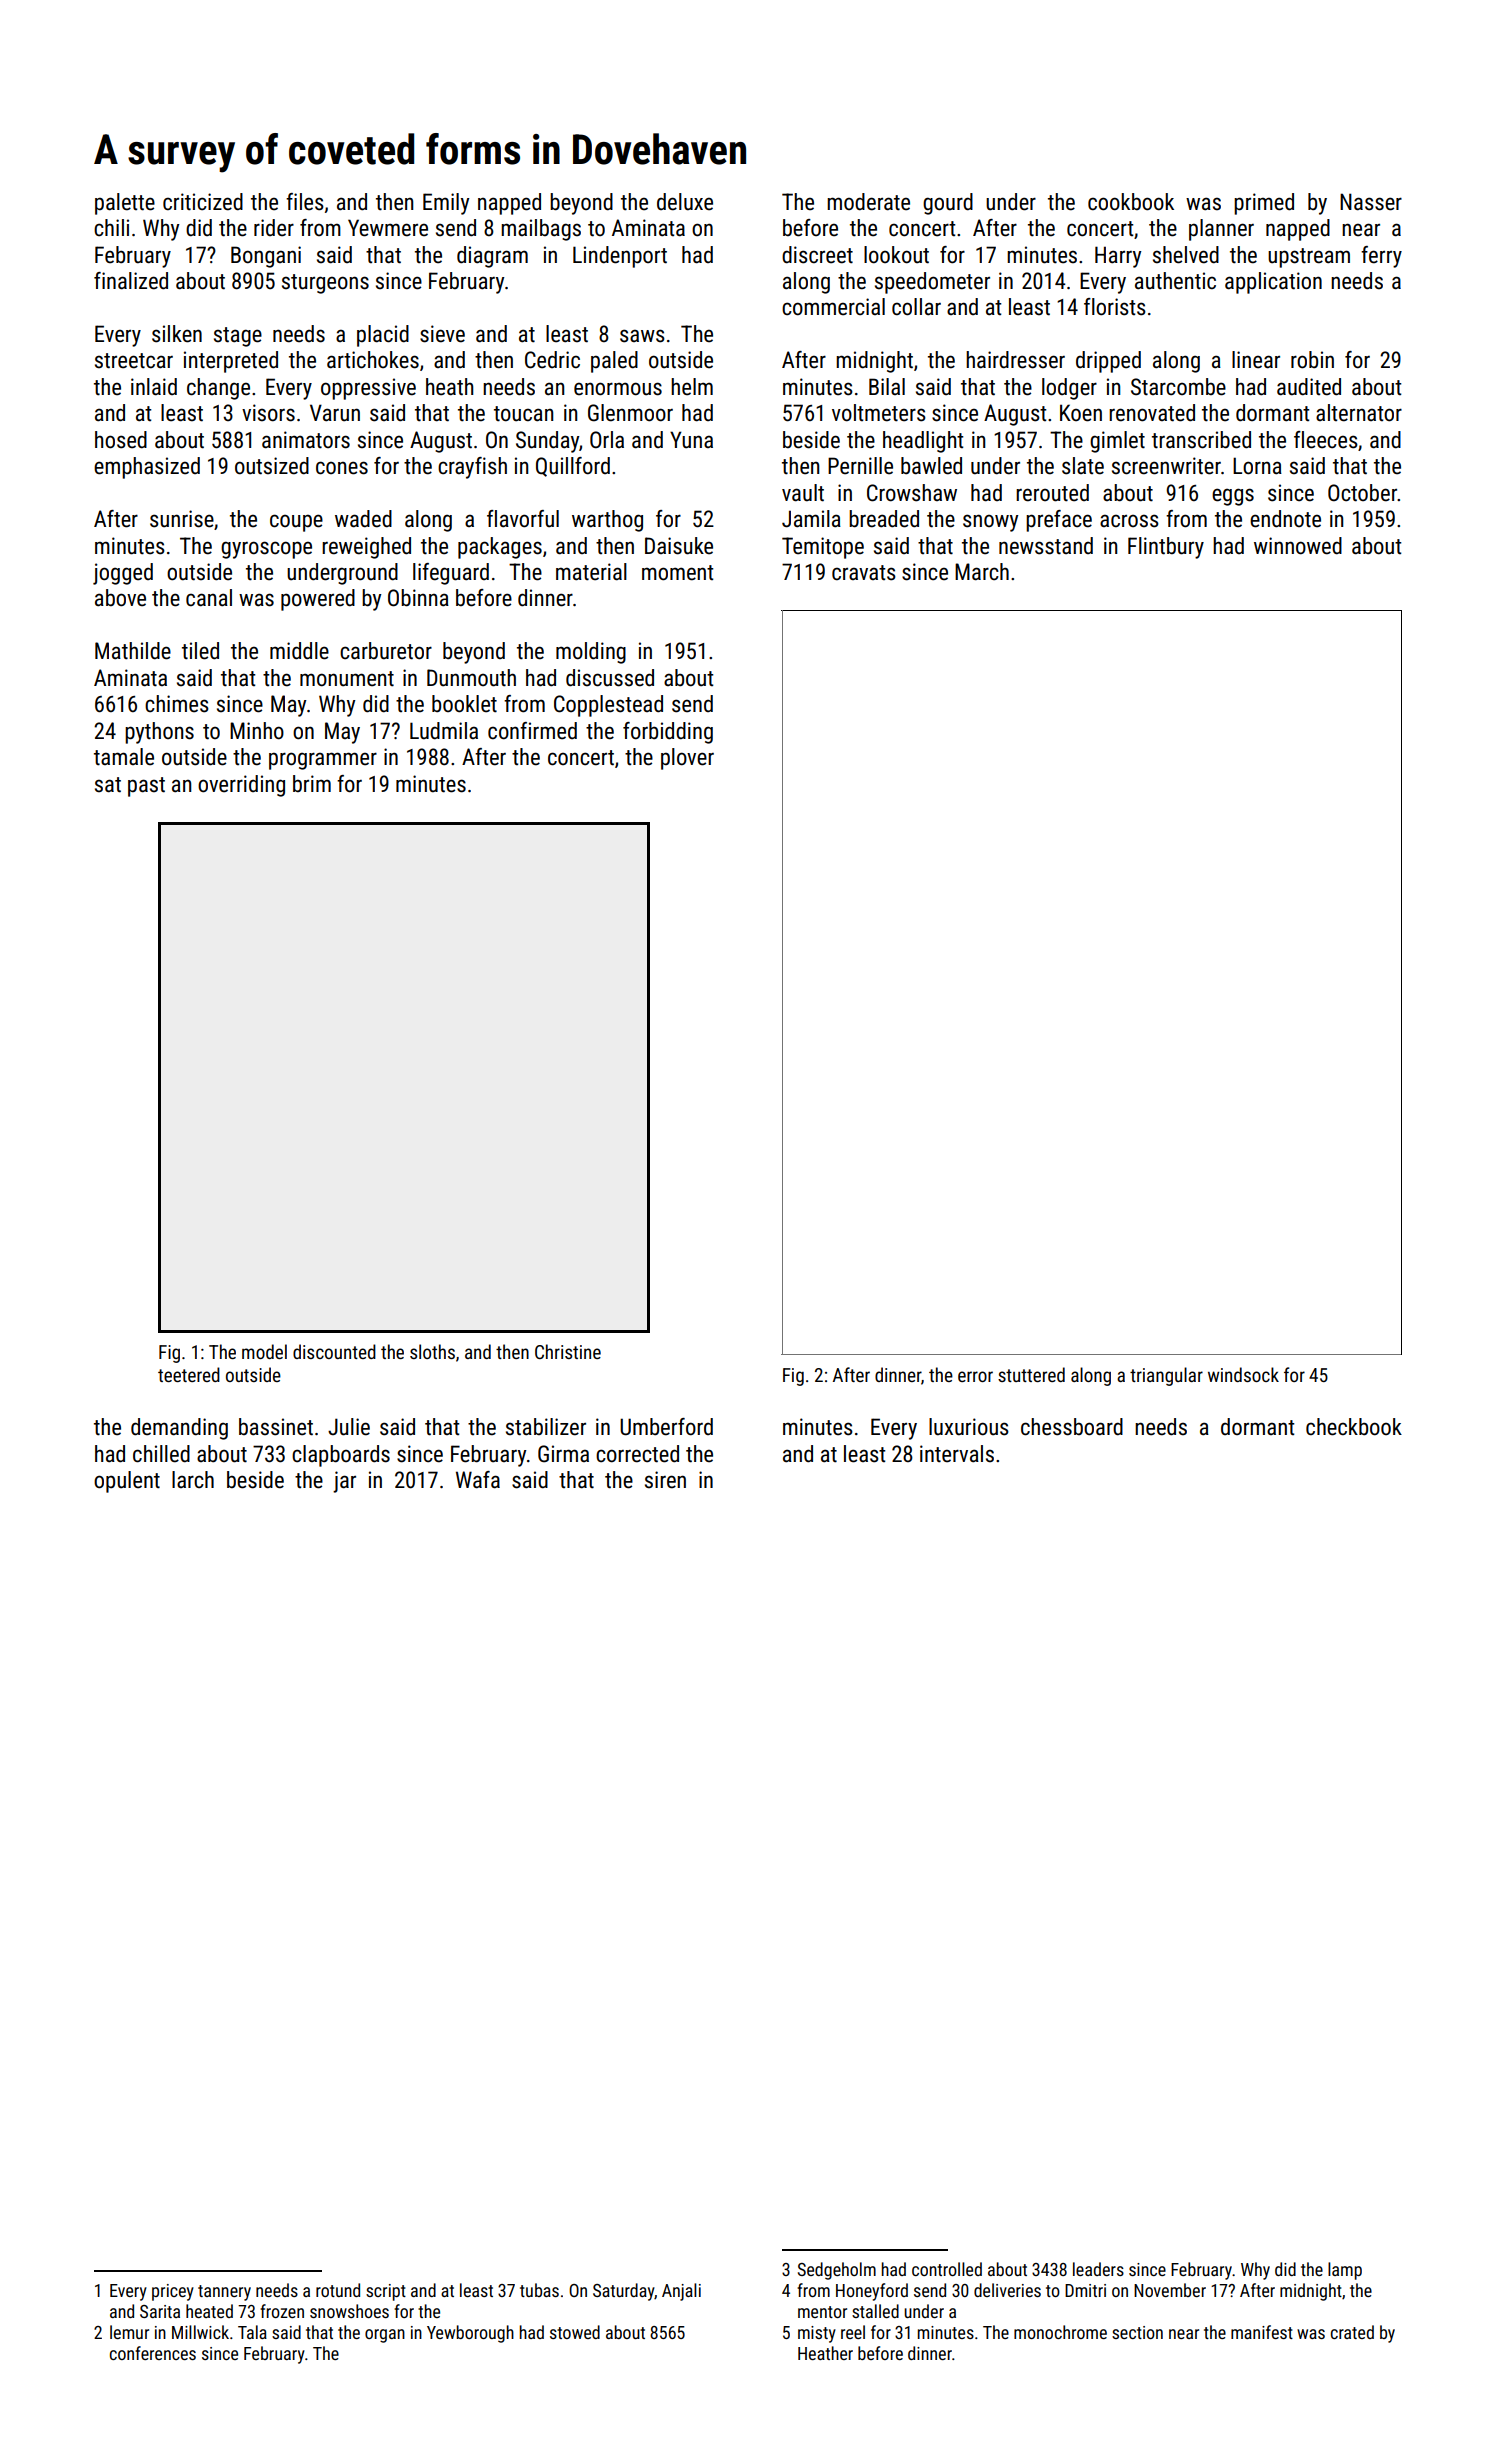  Describe the element at coordinates (665, 1480) in the screenshot. I see `siren` at that location.
